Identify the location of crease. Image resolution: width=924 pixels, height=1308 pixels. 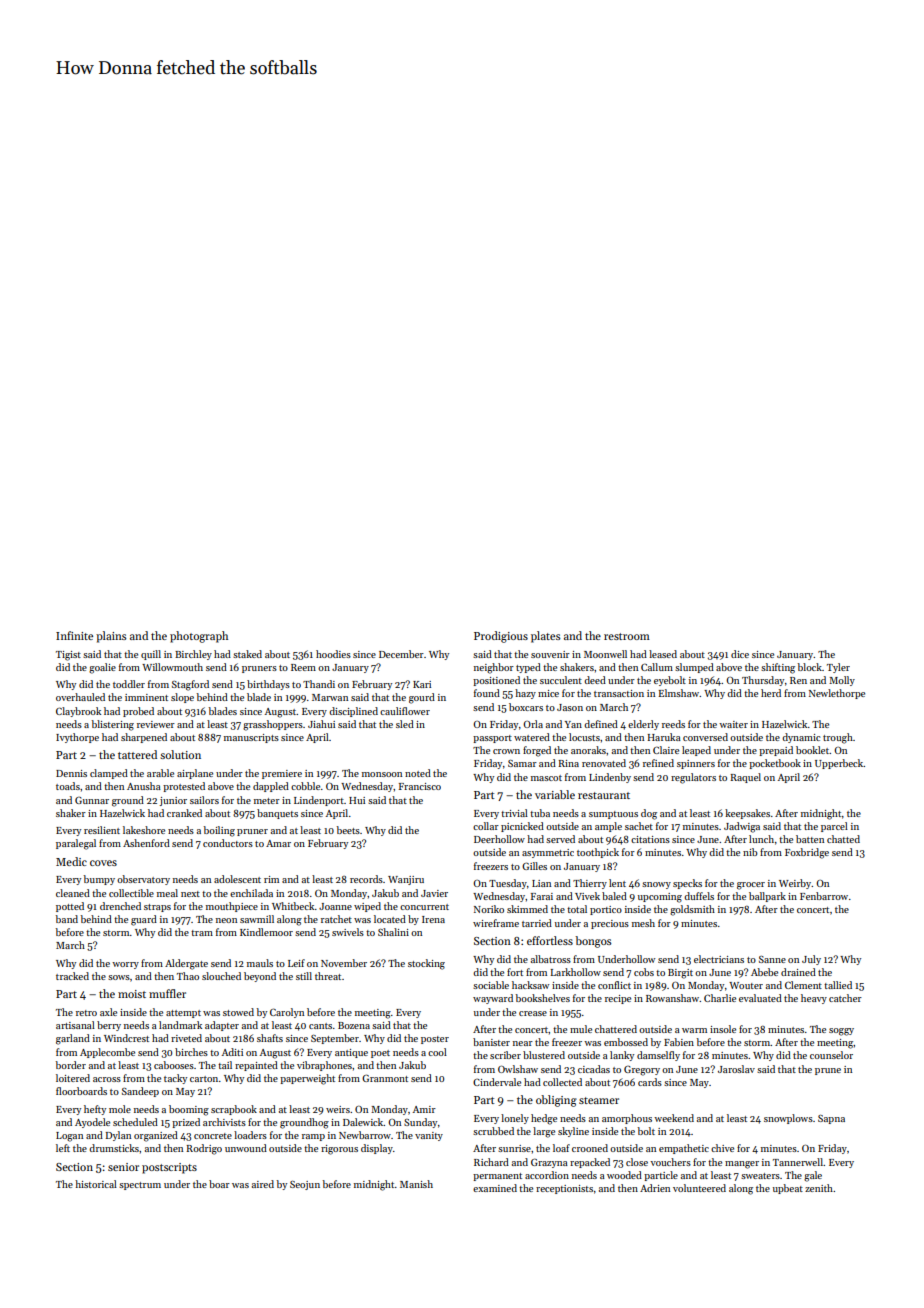
(533, 1013).
